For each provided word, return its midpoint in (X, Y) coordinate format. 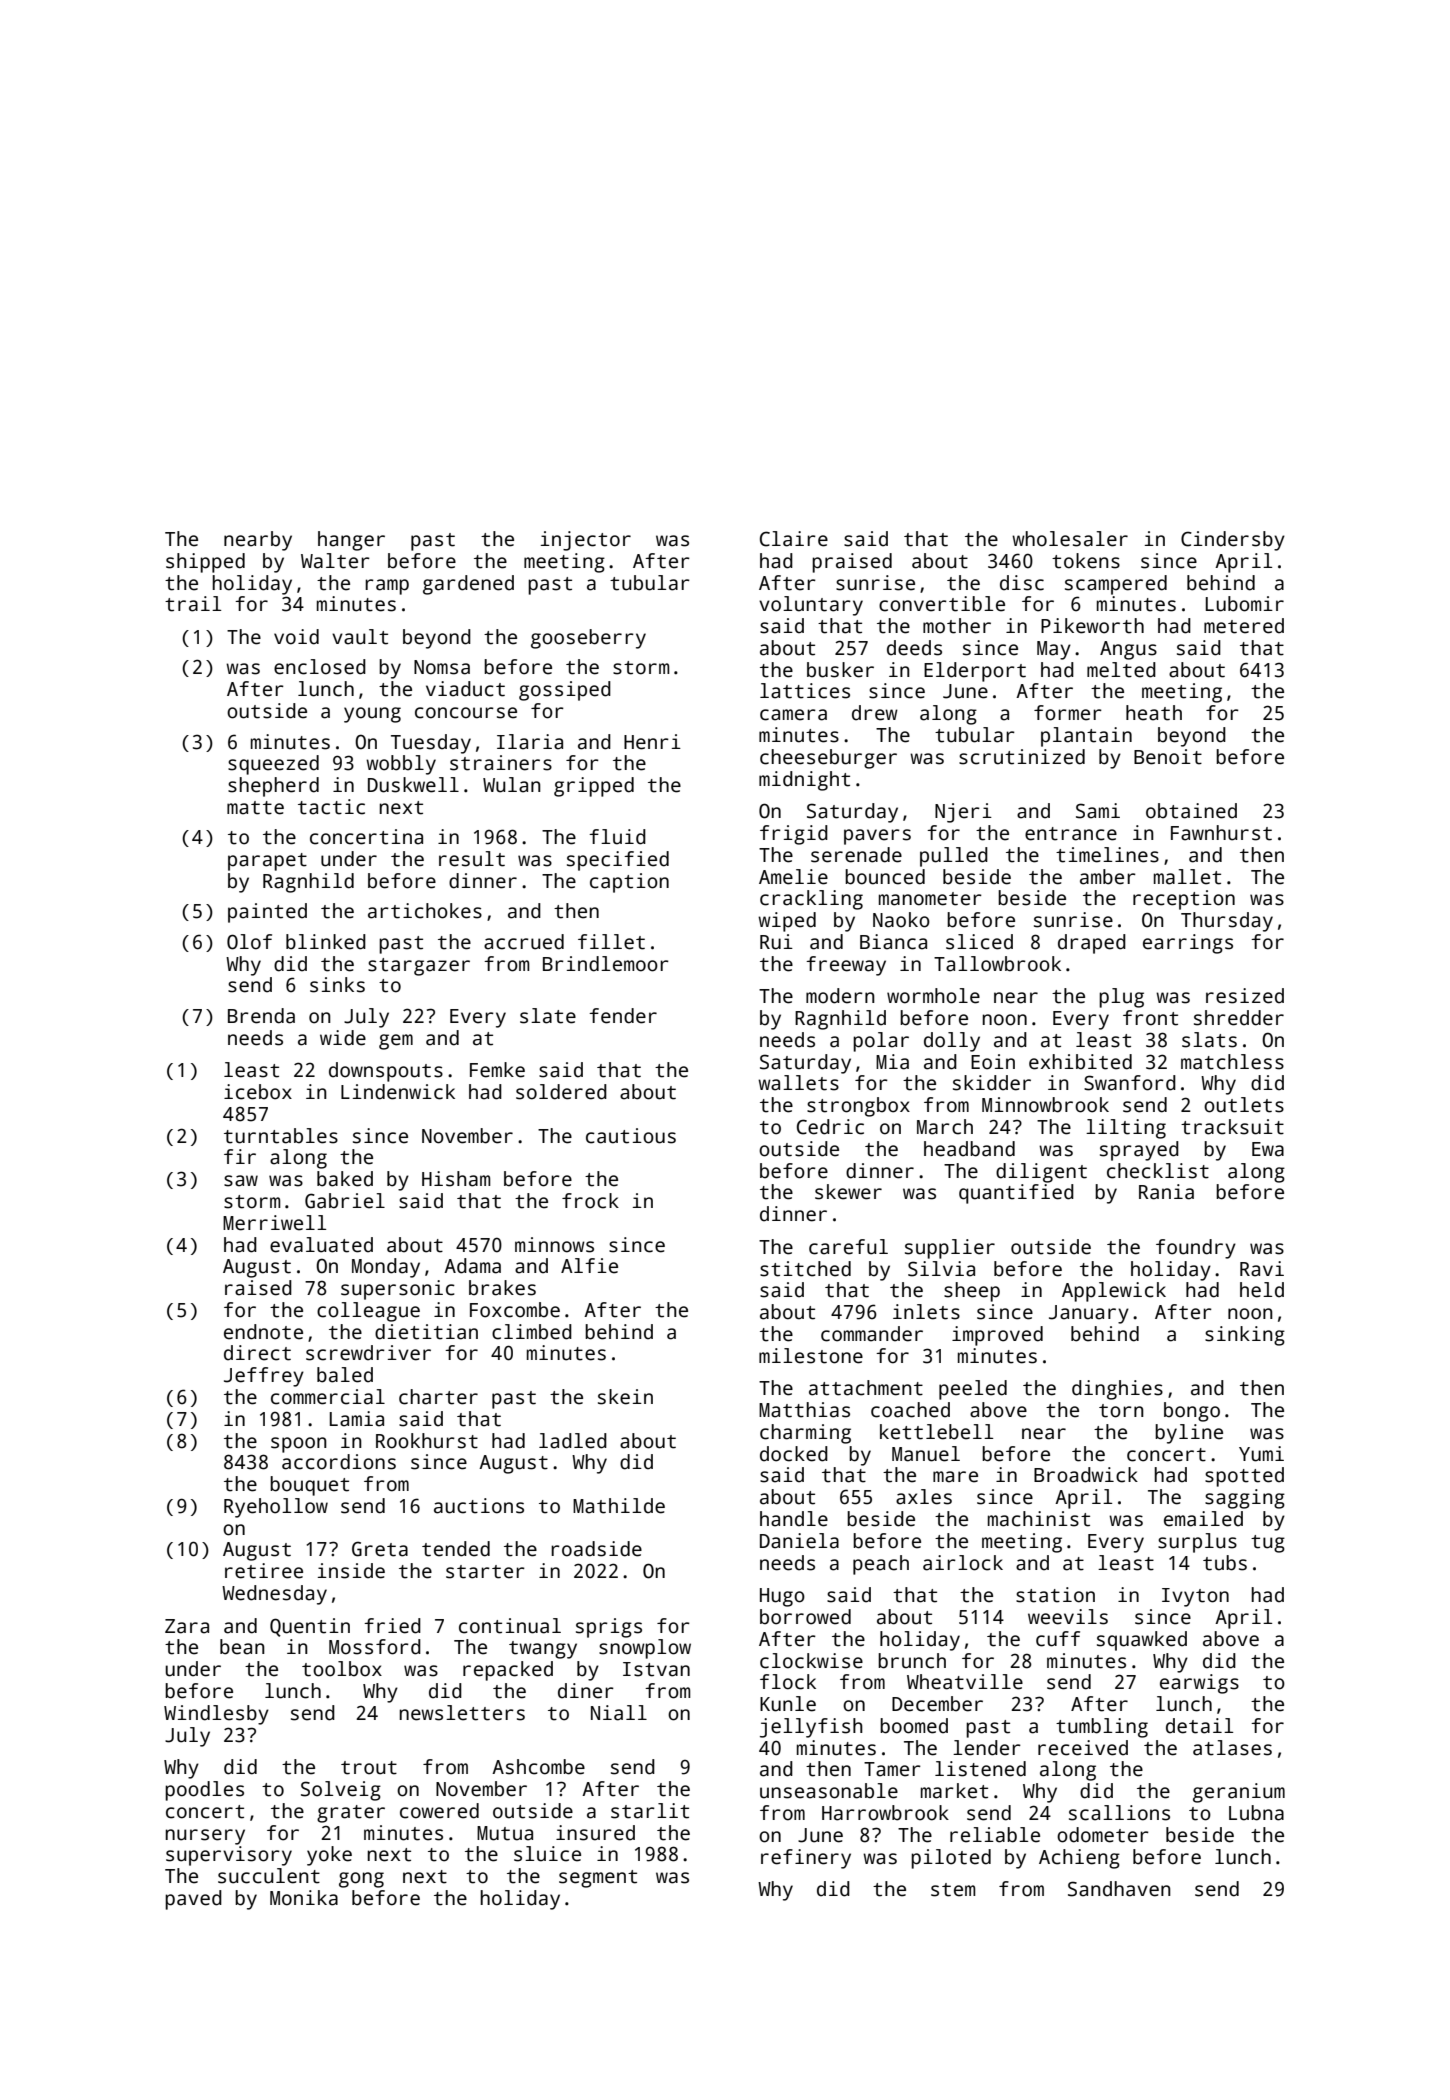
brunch (912, 1661)
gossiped (565, 691)
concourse (466, 713)
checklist (1158, 1171)
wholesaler (1070, 539)
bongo (1192, 1412)
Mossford (375, 1647)
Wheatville (965, 1682)
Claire (794, 539)
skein (625, 1397)
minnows (554, 1245)
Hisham (456, 1179)
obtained (1191, 811)
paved (193, 1900)
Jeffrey (264, 1377)
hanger (351, 541)
